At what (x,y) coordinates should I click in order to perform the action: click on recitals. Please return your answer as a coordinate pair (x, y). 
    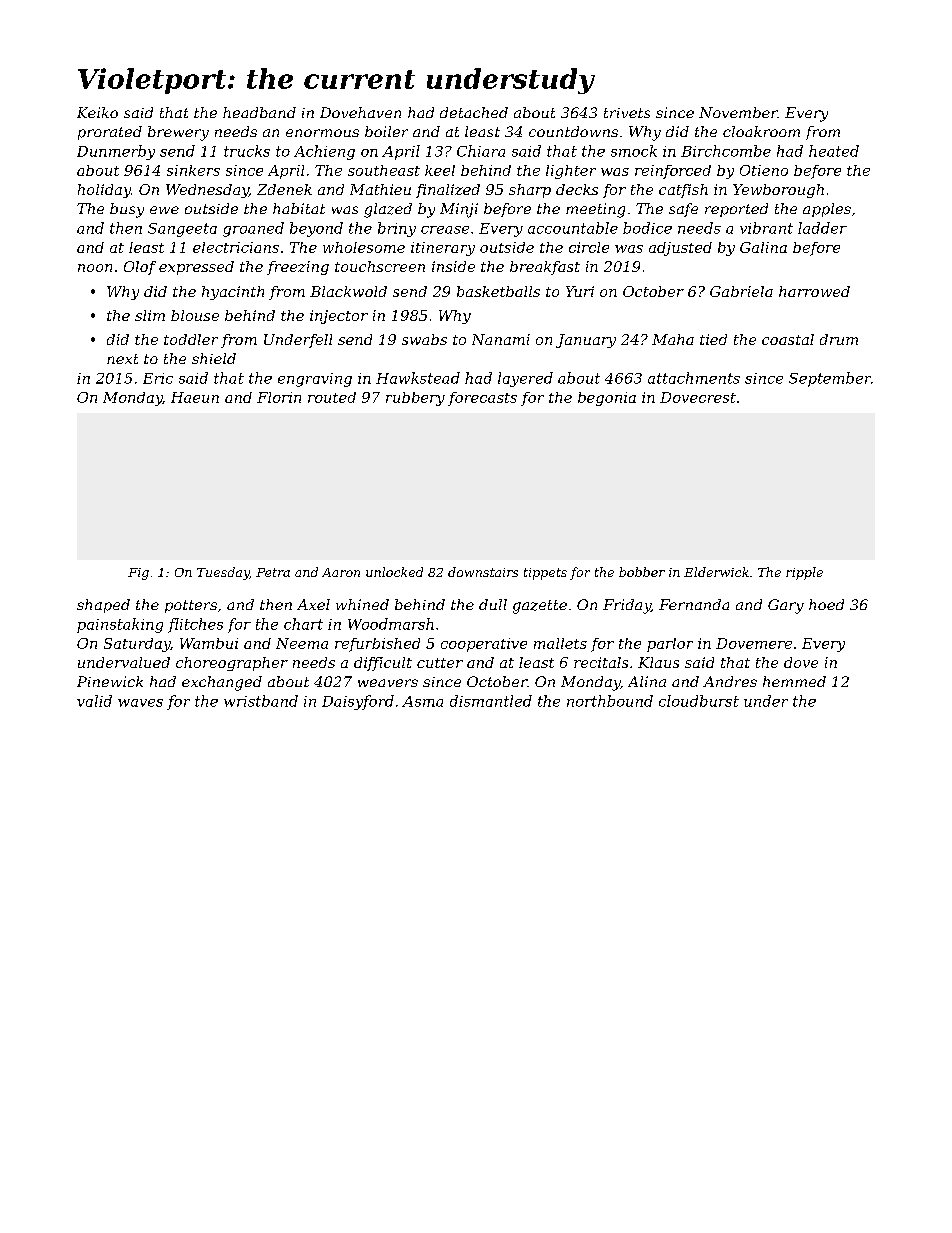
    Looking at the image, I should click on (601, 662).
